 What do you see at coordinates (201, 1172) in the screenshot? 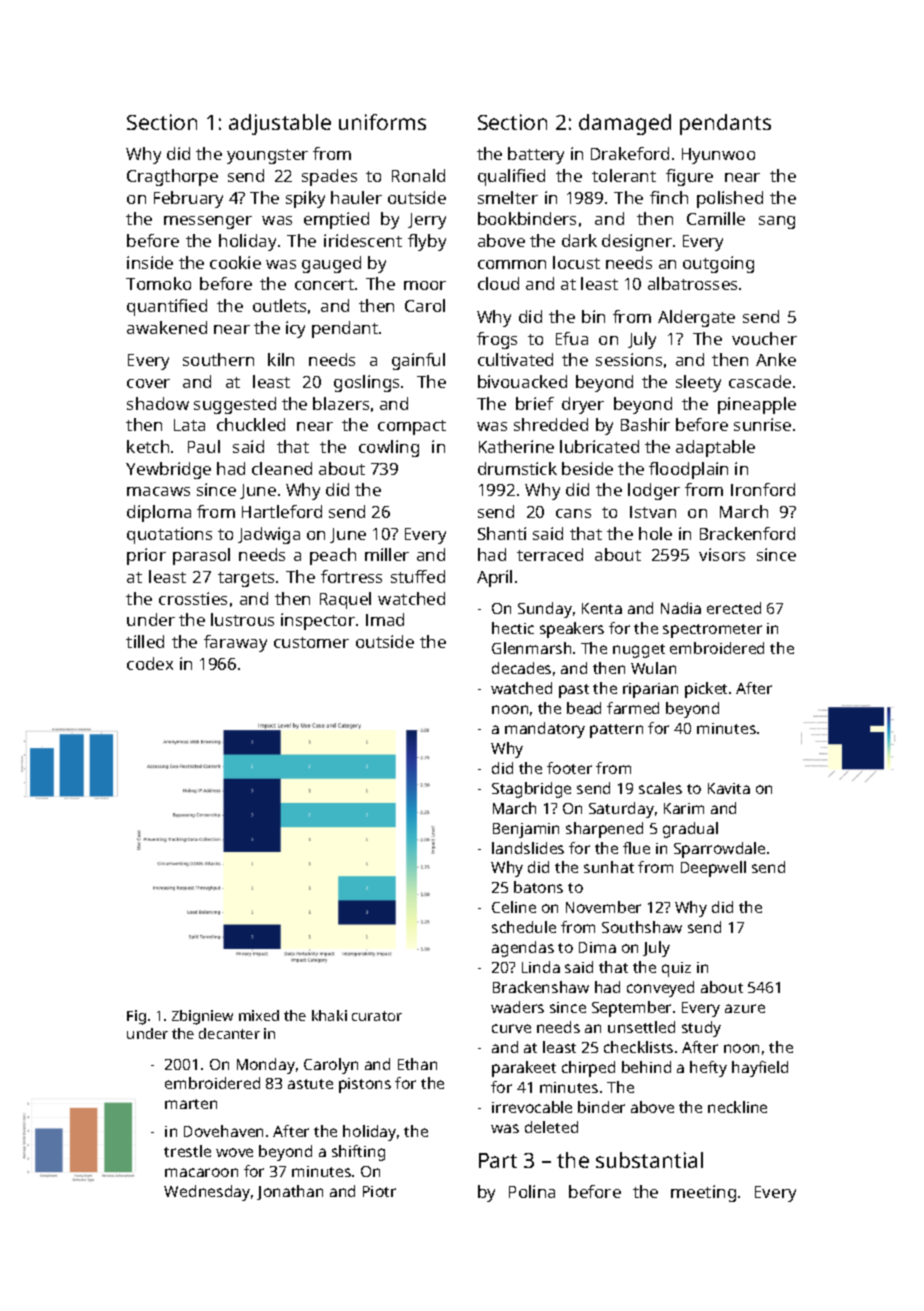
I see `macaroon` at bounding box center [201, 1172].
